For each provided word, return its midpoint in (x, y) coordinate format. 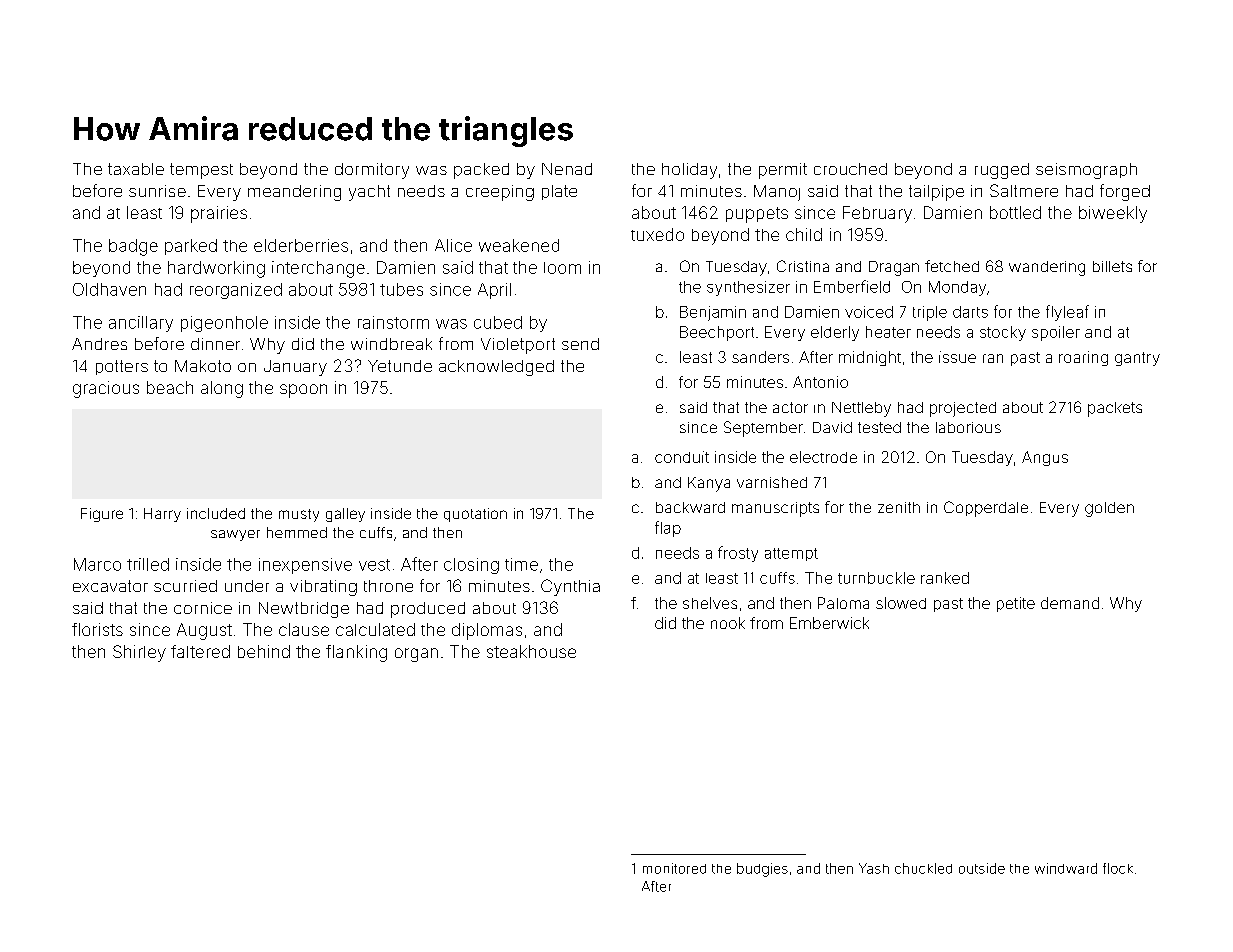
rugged (1002, 171)
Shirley (139, 653)
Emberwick (829, 623)
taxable (136, 169)
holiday (689, 171)
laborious (968, 427)
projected (963, 409)
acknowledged (496, 368)
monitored (674, 868)
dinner (215, 344)
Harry (162, 515)
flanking (356, 653)
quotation (475, 515)
